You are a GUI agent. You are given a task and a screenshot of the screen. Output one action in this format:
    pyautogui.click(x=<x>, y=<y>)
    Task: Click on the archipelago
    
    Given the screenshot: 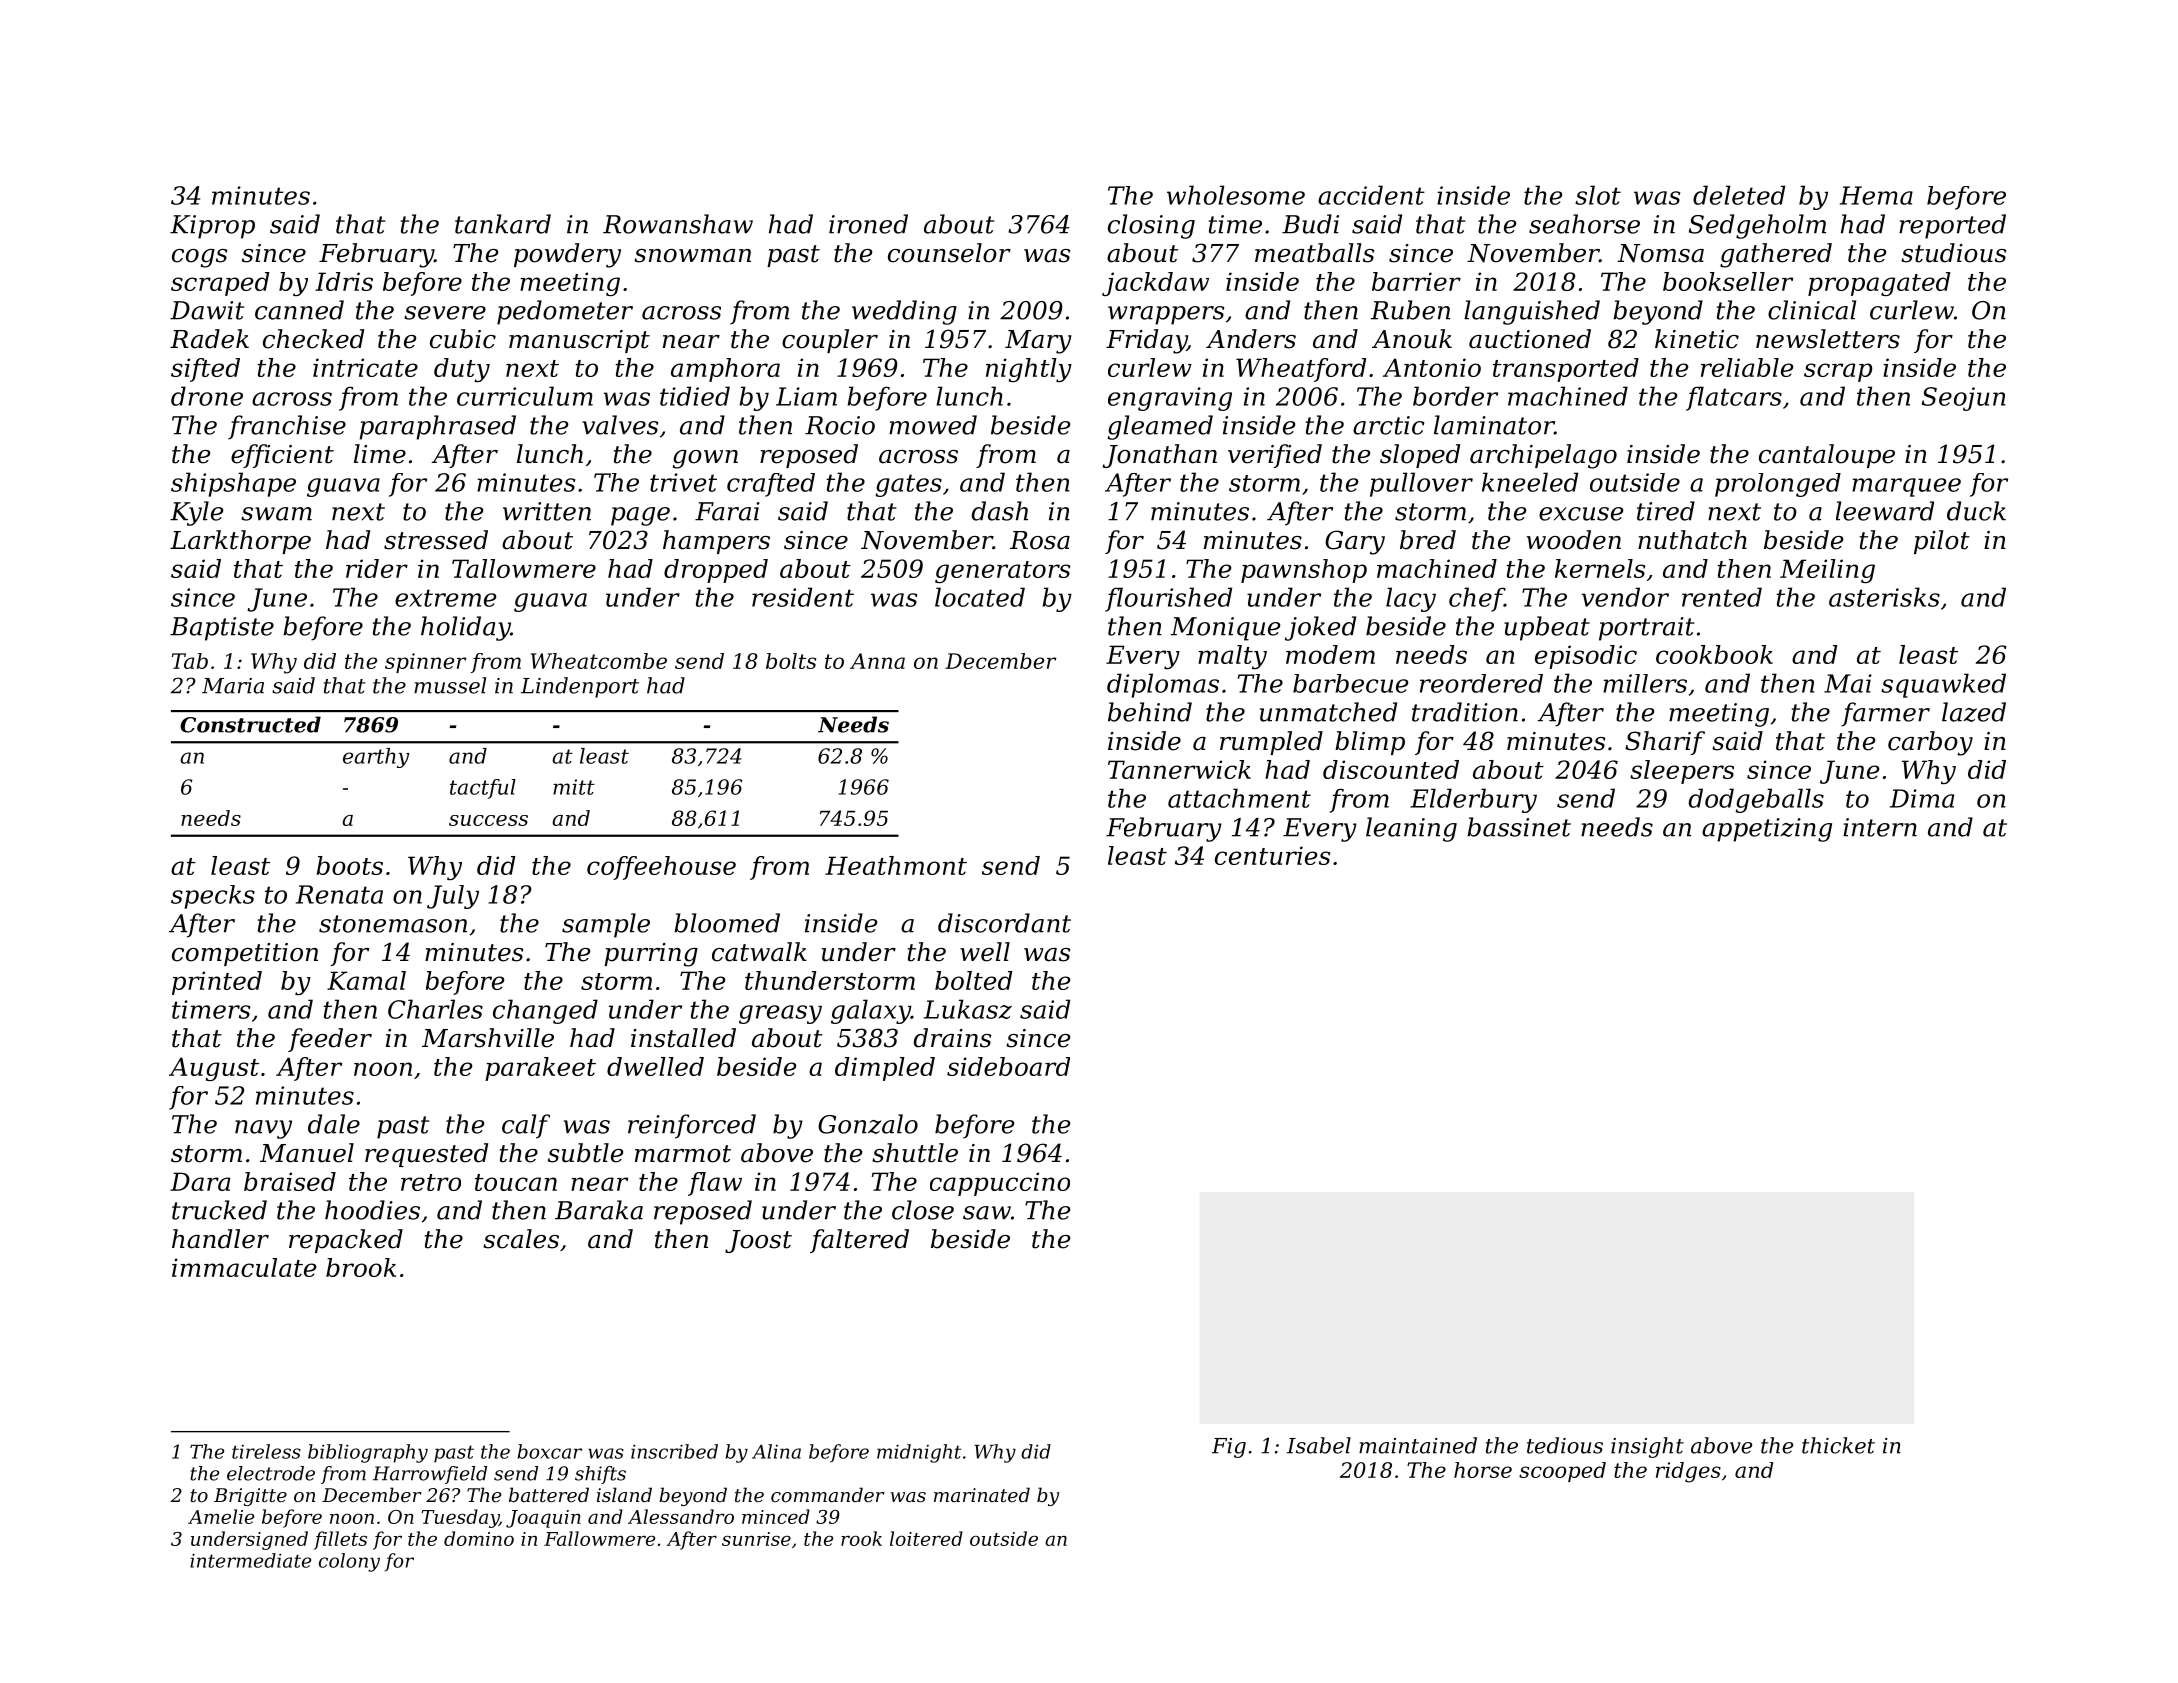 What is the action you would take?
    pyautogui.click(x=1543, y=456)
